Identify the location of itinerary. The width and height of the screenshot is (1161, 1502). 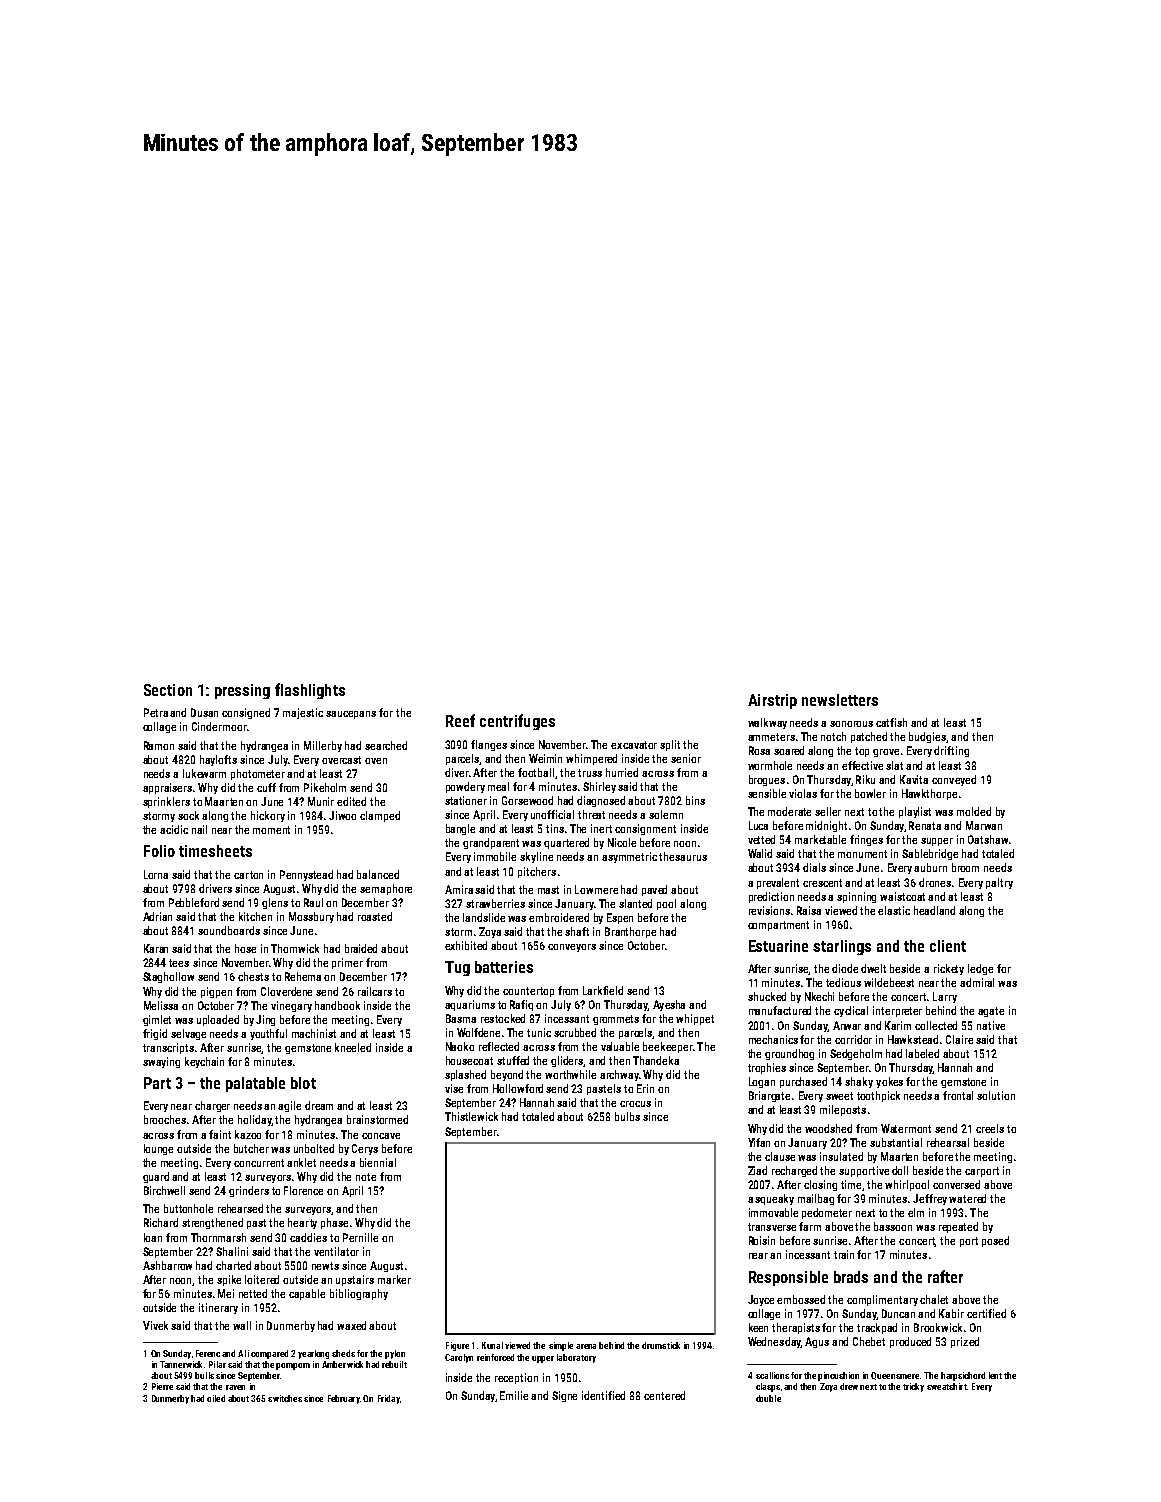
(218, 1308).
